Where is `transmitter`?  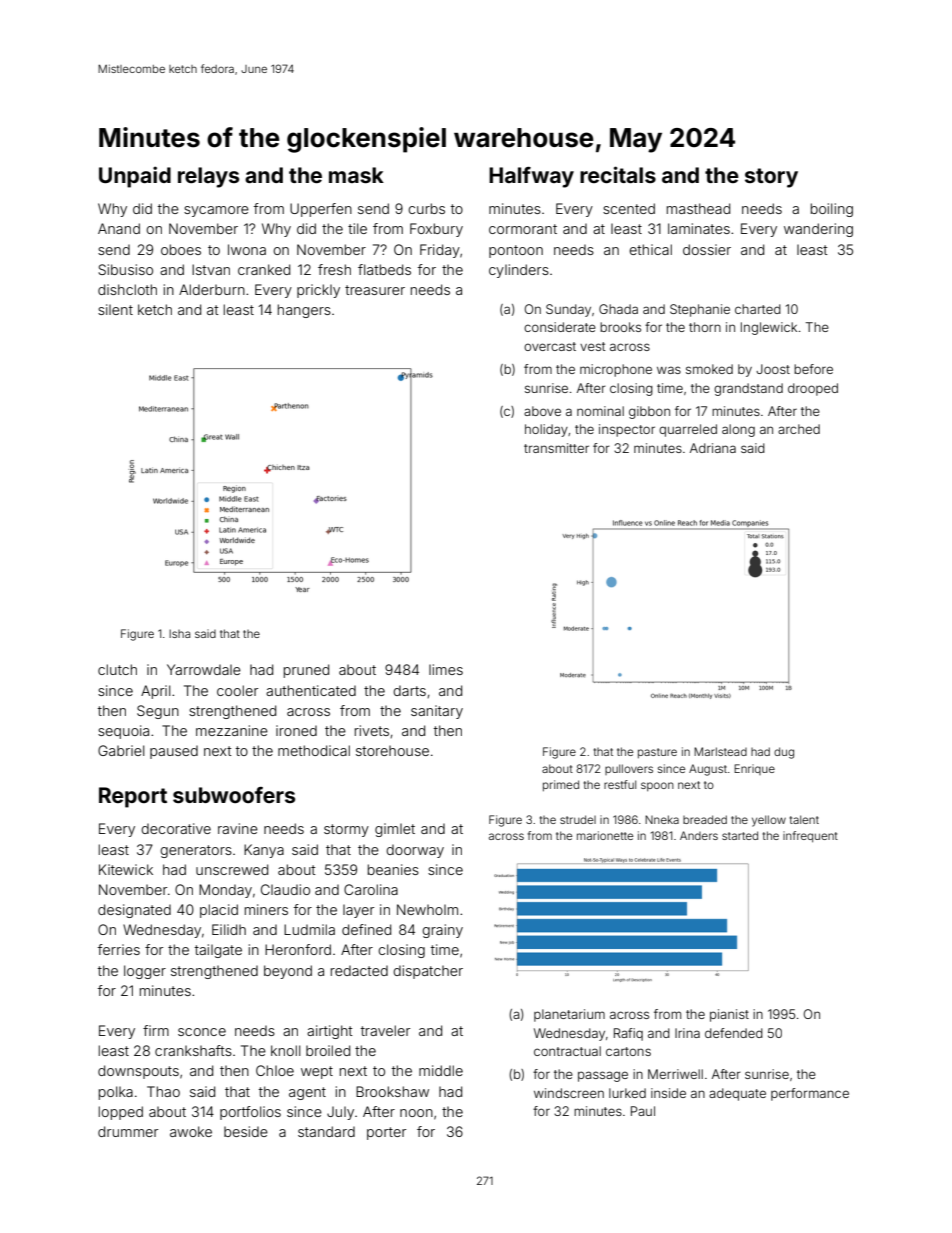
transmitter is located at coordinates (556, 448).
